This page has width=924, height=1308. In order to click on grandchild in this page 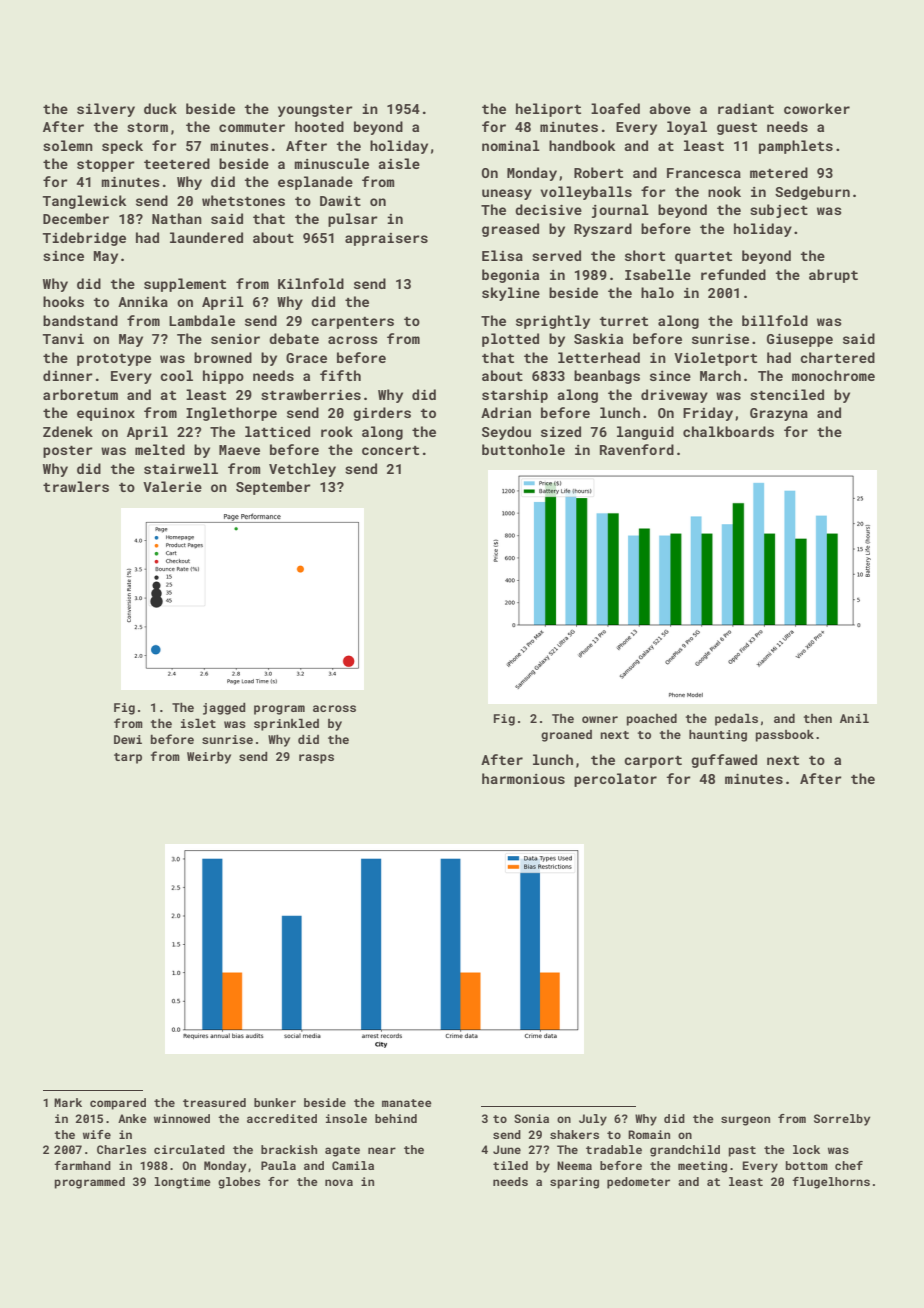, I will do `click(685, 1151)`.
